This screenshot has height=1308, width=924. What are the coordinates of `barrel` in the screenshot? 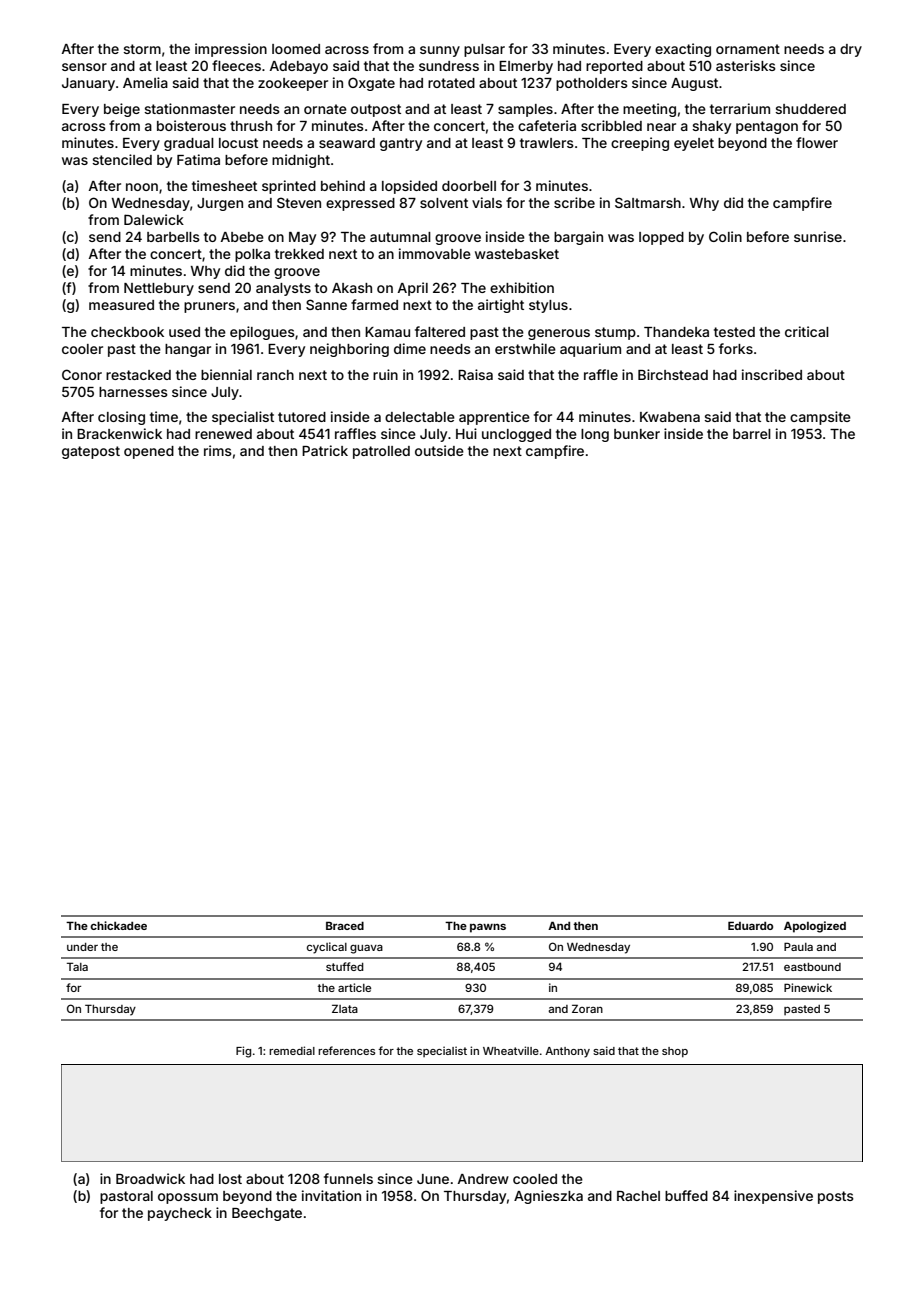 It's located at (752, 434).
